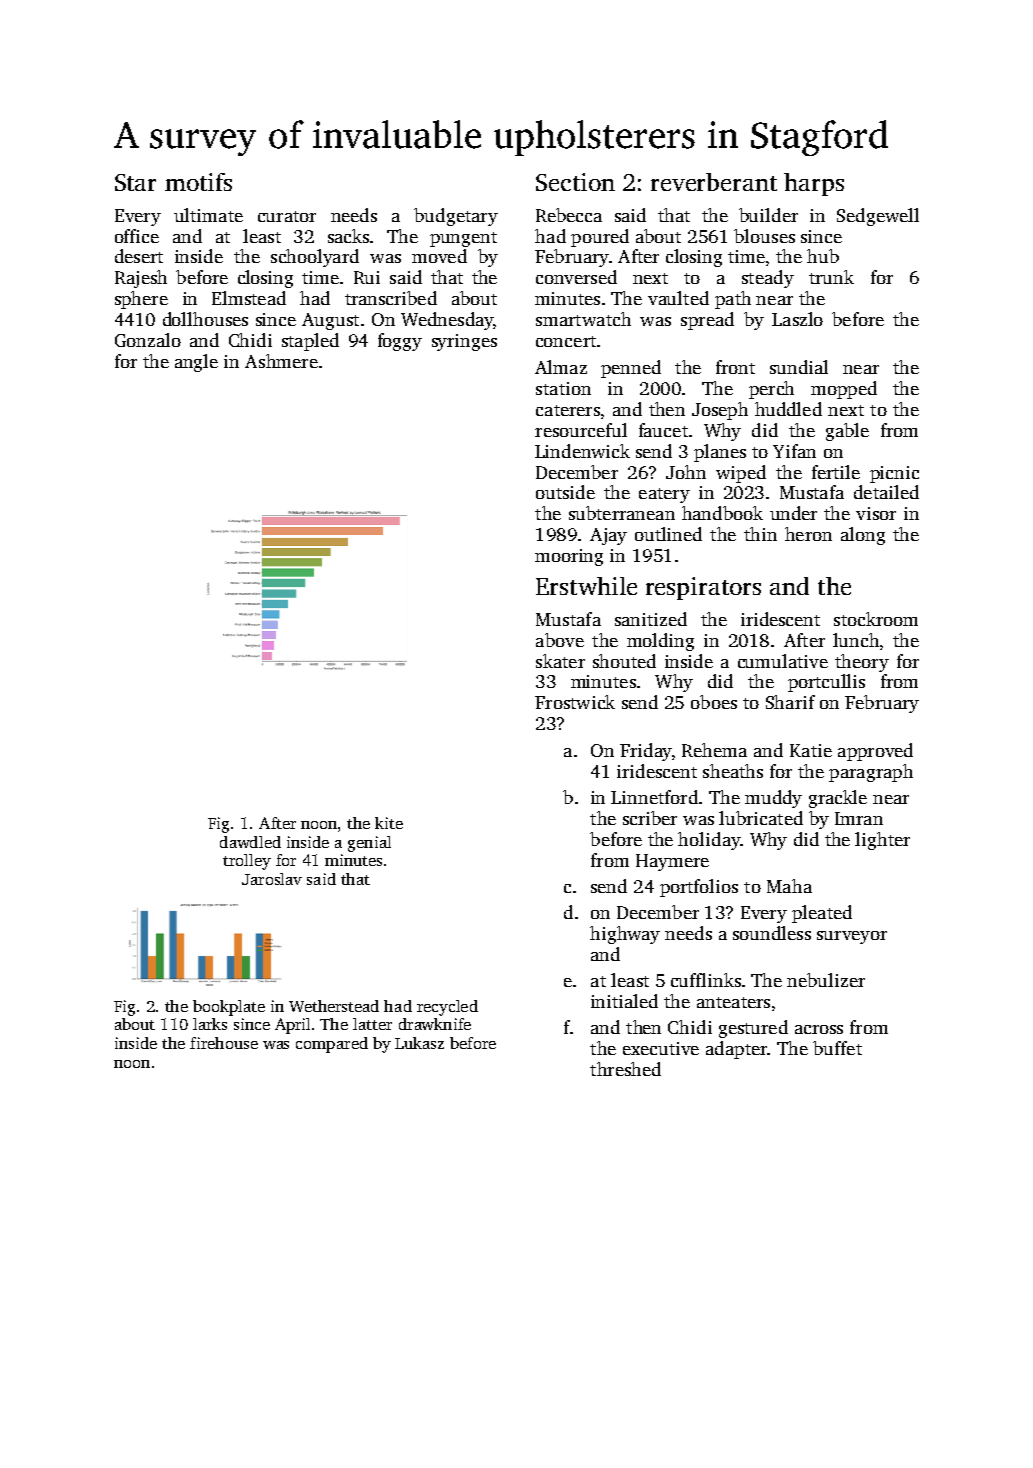 This page has width=1033, height=1468. Describe the element at coordinates (456, 217) in the page. I see `budgetary` at that location.
